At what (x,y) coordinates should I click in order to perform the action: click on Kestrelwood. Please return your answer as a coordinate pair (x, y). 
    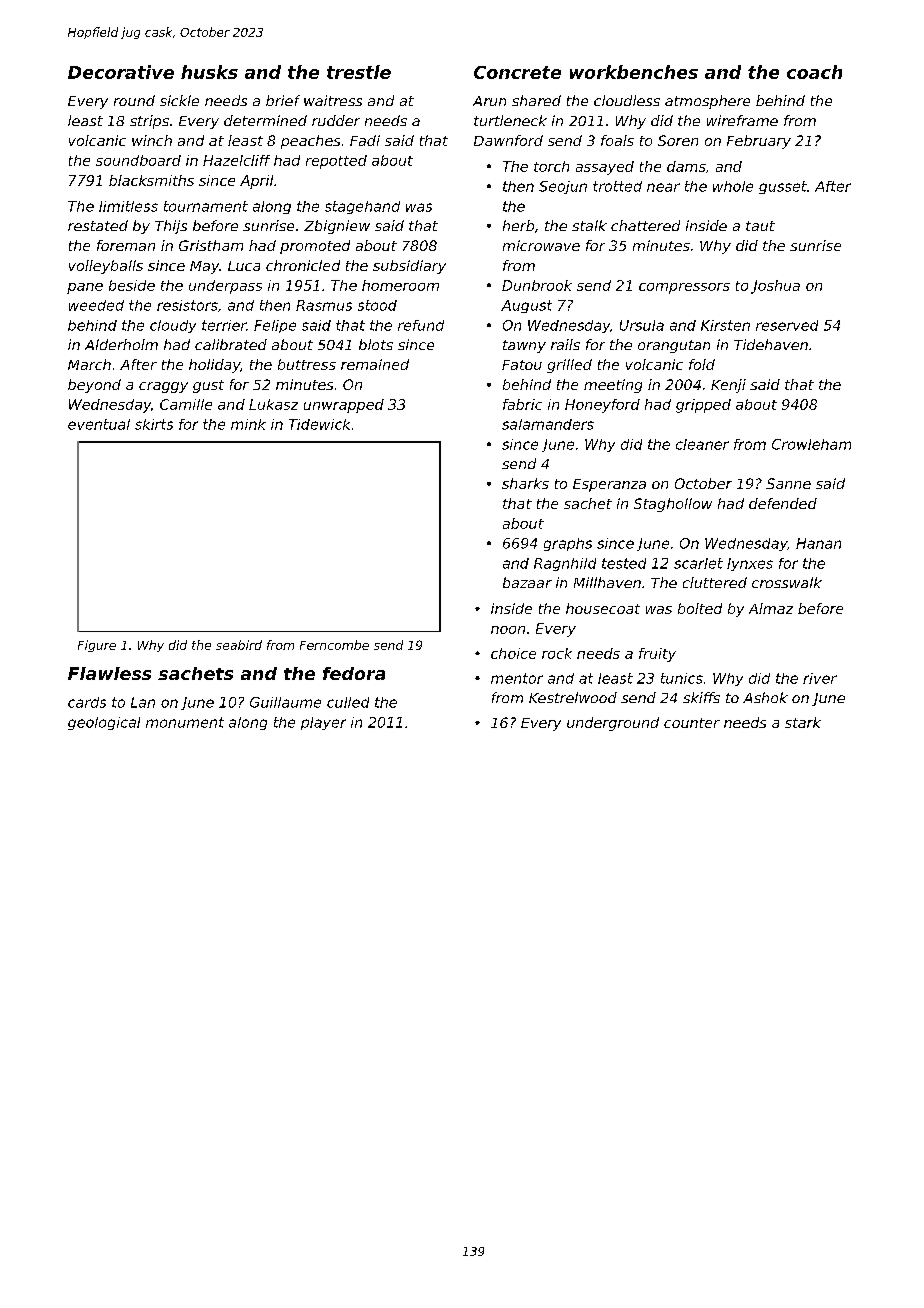
    Looking at the image, I should click on (573, 697).
